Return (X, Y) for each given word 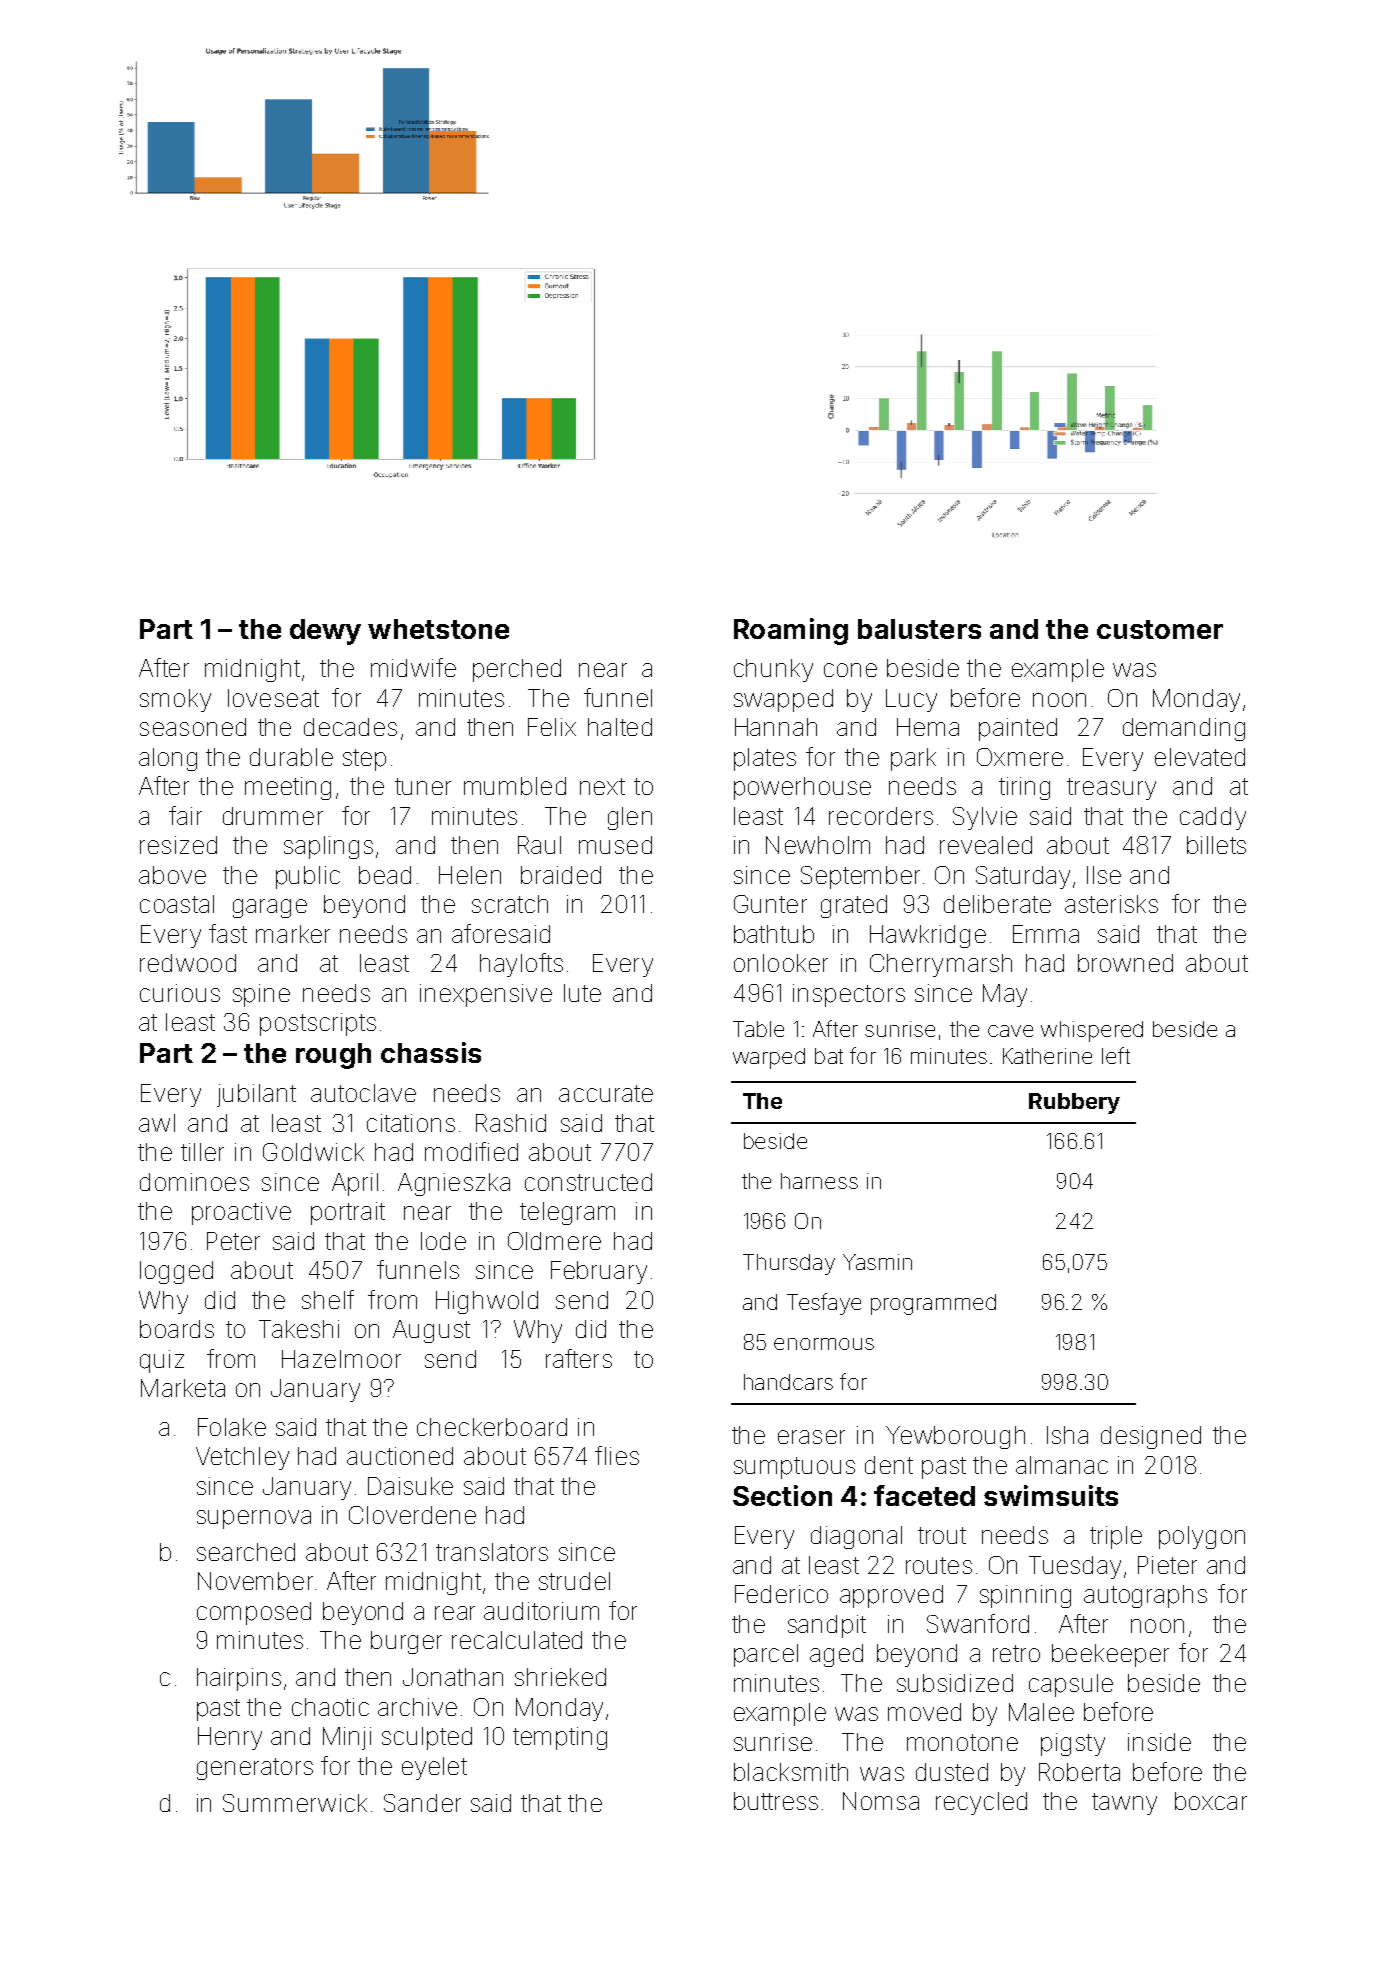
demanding (1184, 729)
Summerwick (295, 1803)
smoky (175, 700)
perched (517, 670)
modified (471, 1151)
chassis (431, 1052)
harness (819, 1181)
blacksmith (791, 1772)
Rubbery (1074, 1103)
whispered (1092, 1031)
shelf (328, 1299)
